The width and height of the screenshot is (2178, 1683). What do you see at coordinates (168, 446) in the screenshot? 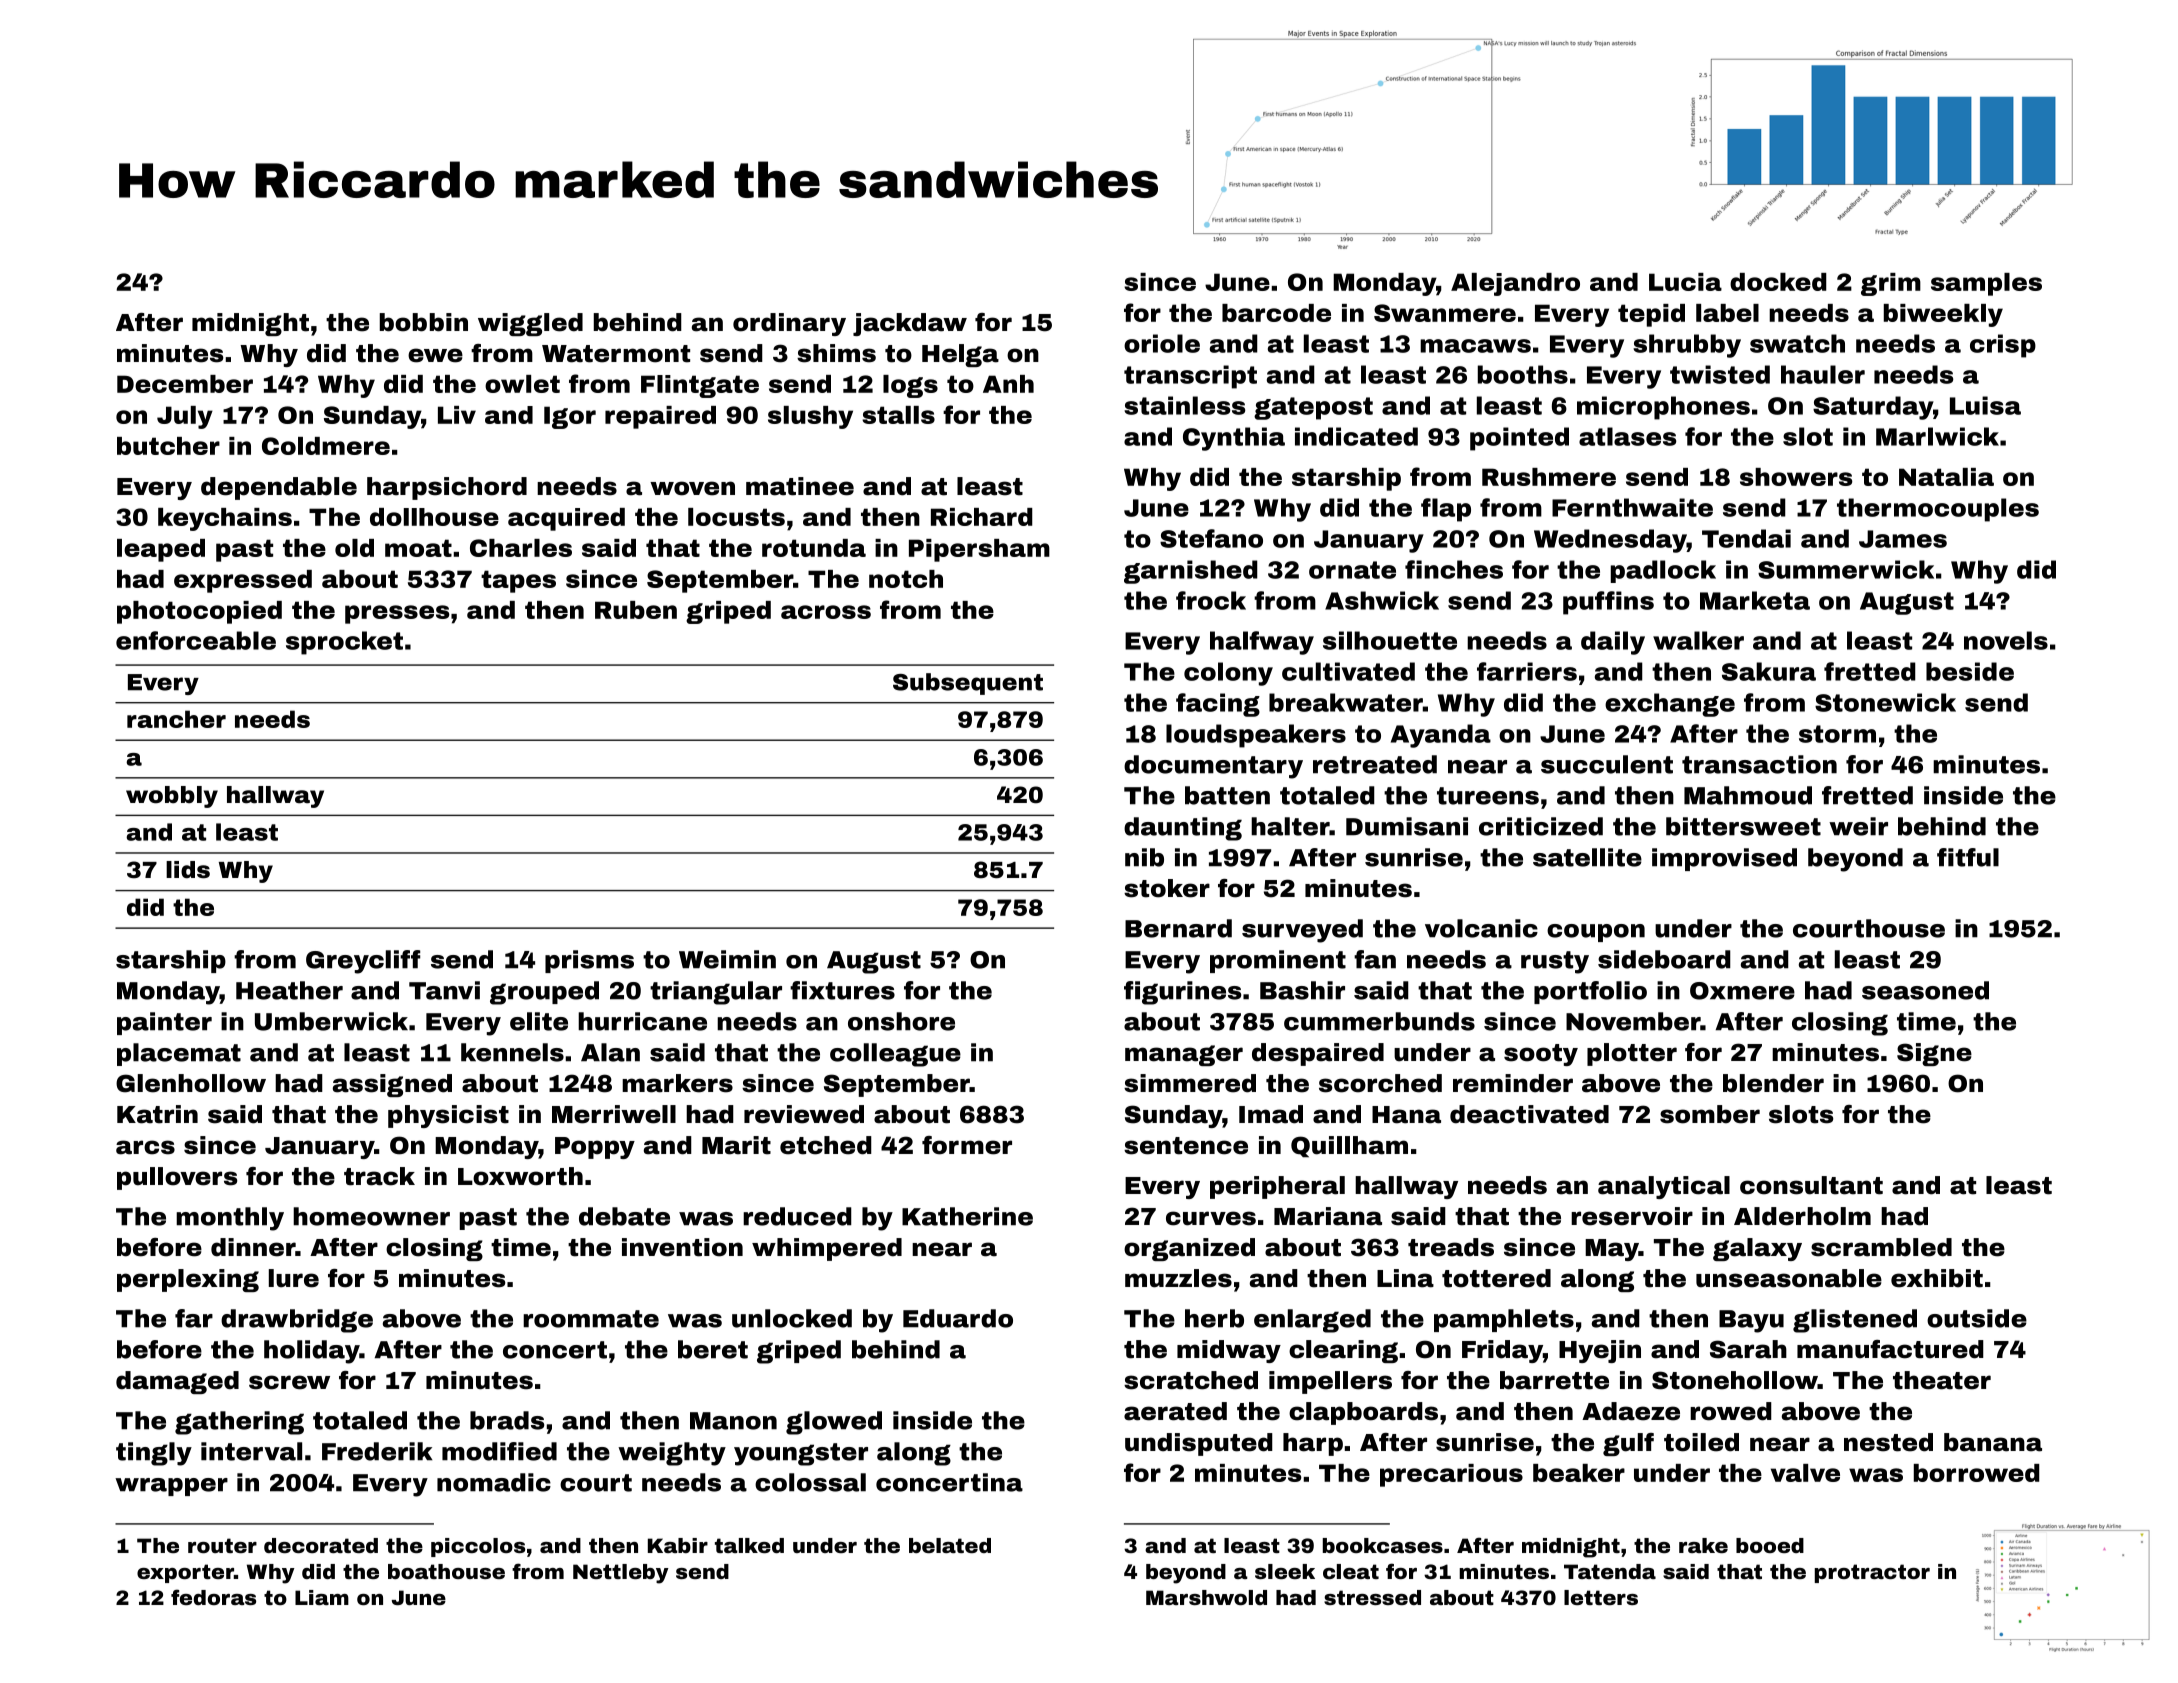
I see `butcher` at bounding box center [168, 446].
